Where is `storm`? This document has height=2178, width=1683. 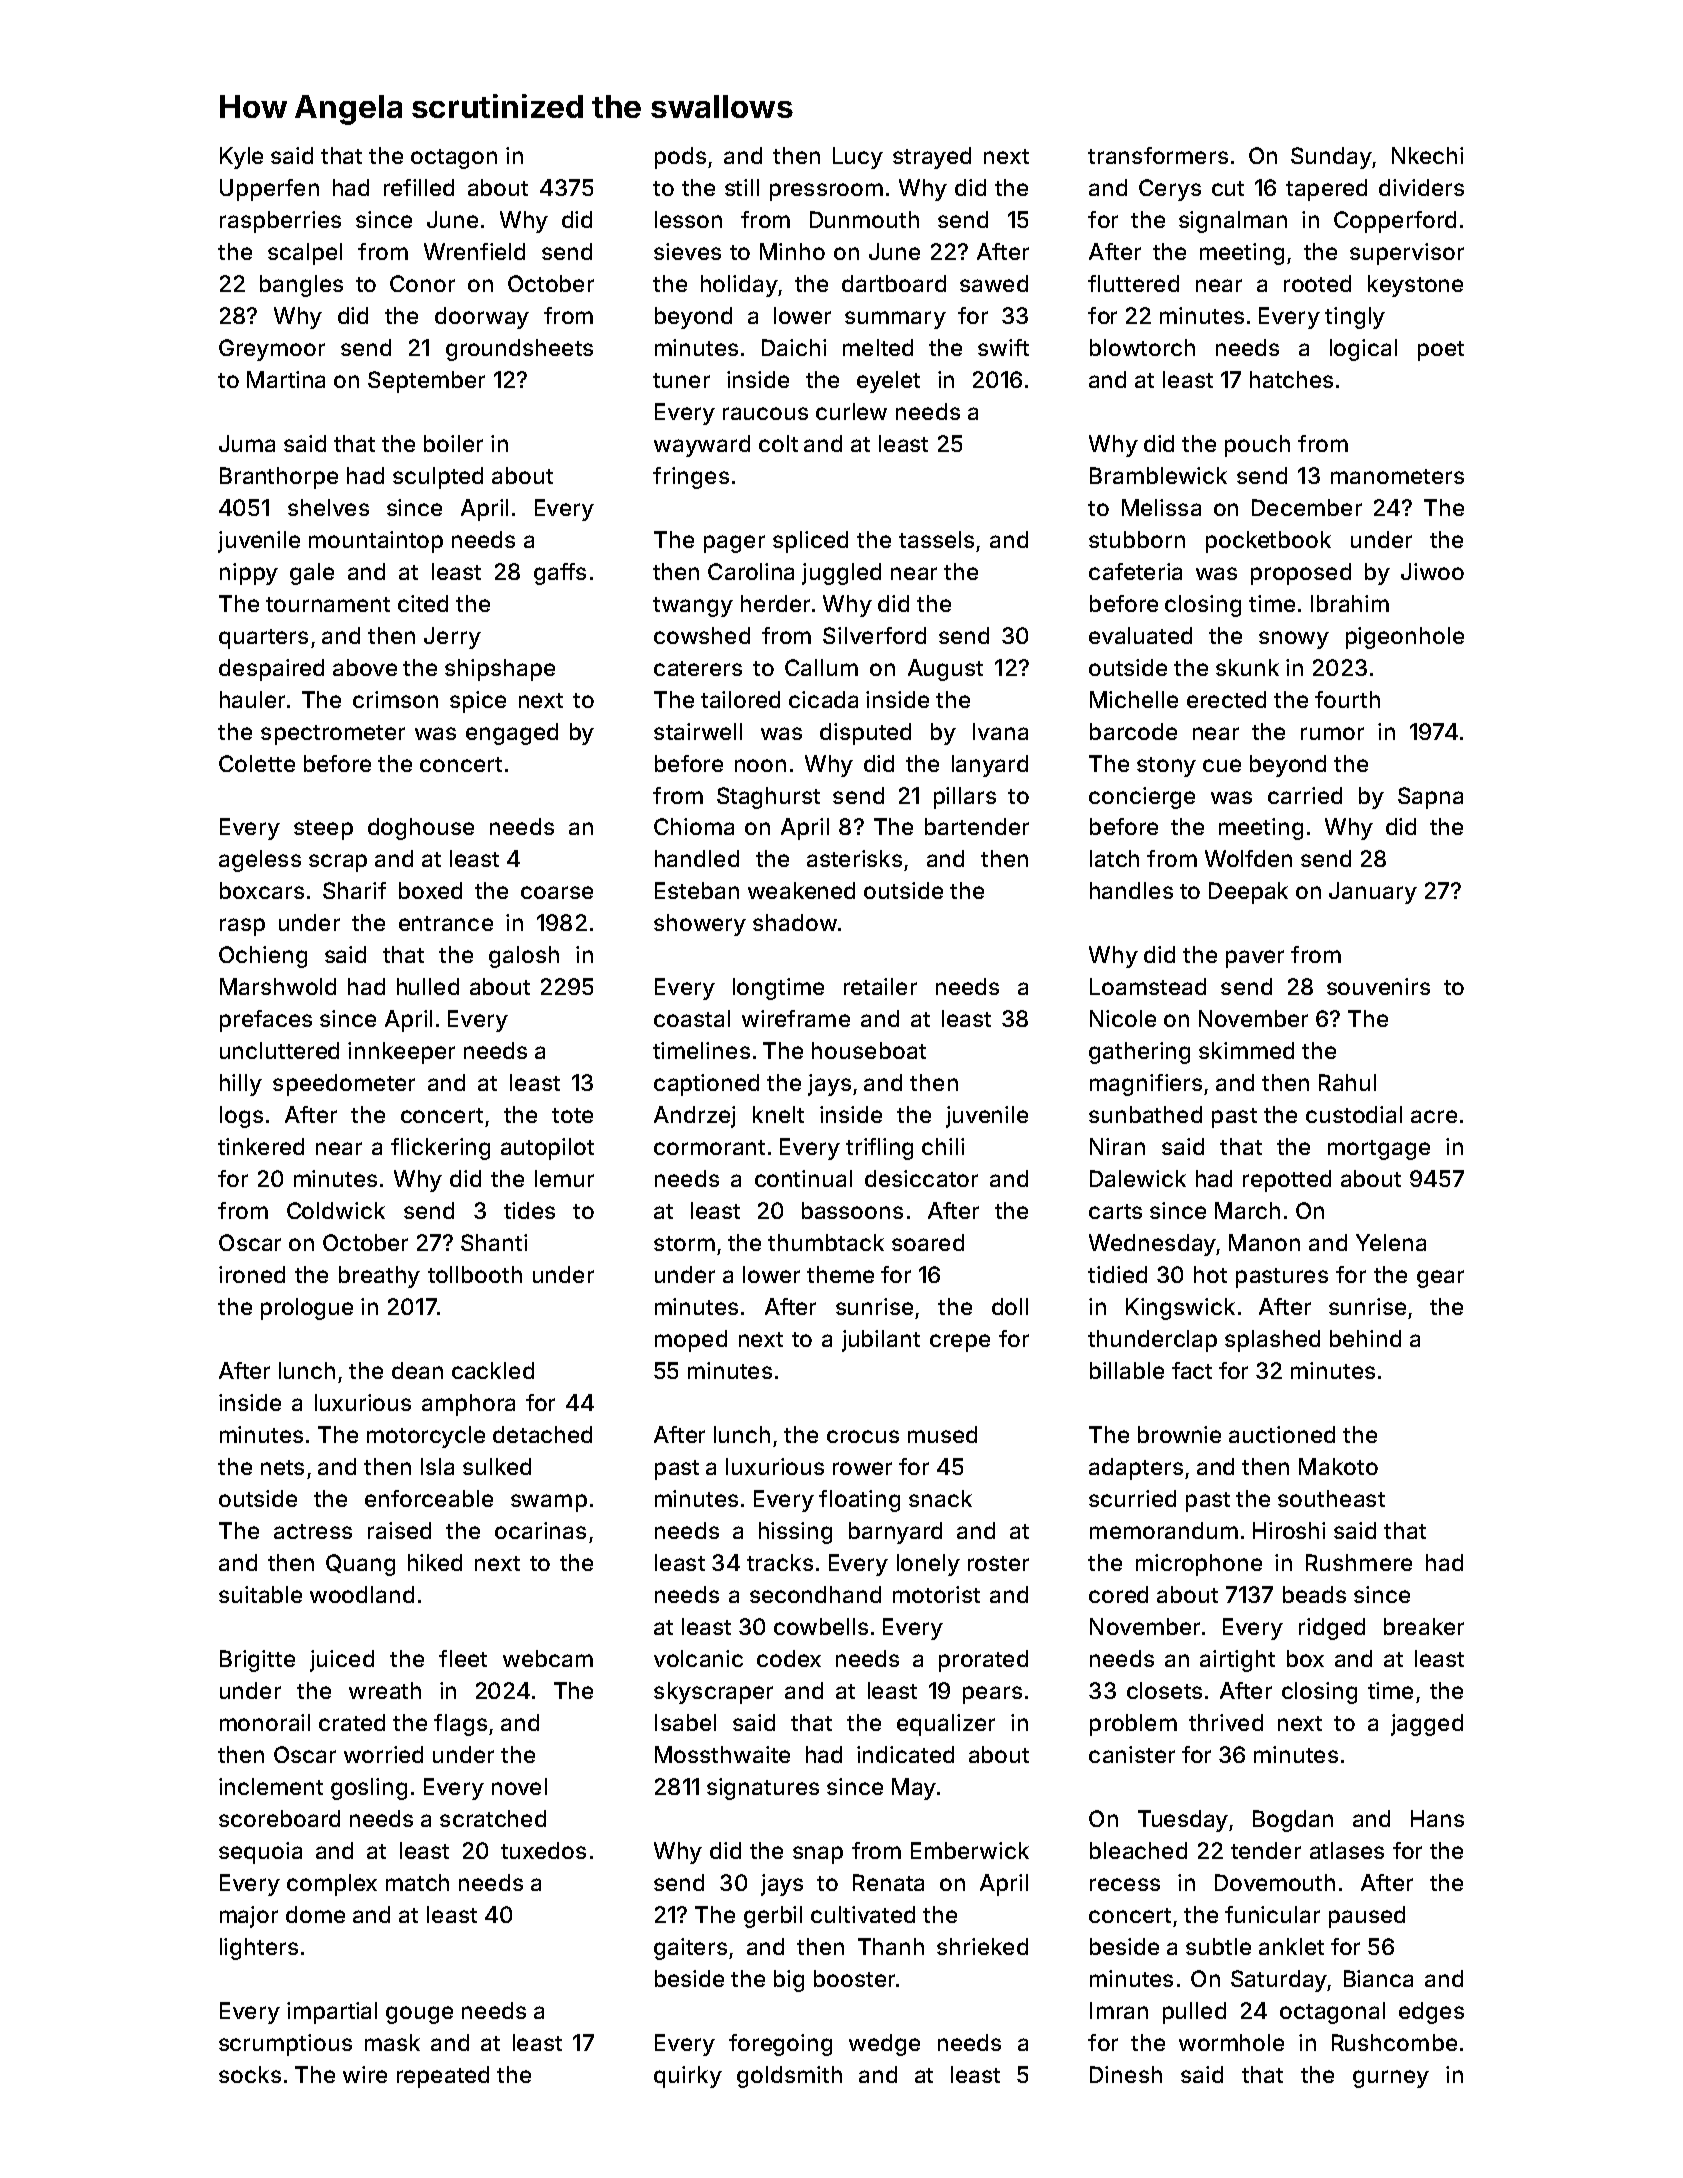
storm is located at coordinates (684, 1243).
